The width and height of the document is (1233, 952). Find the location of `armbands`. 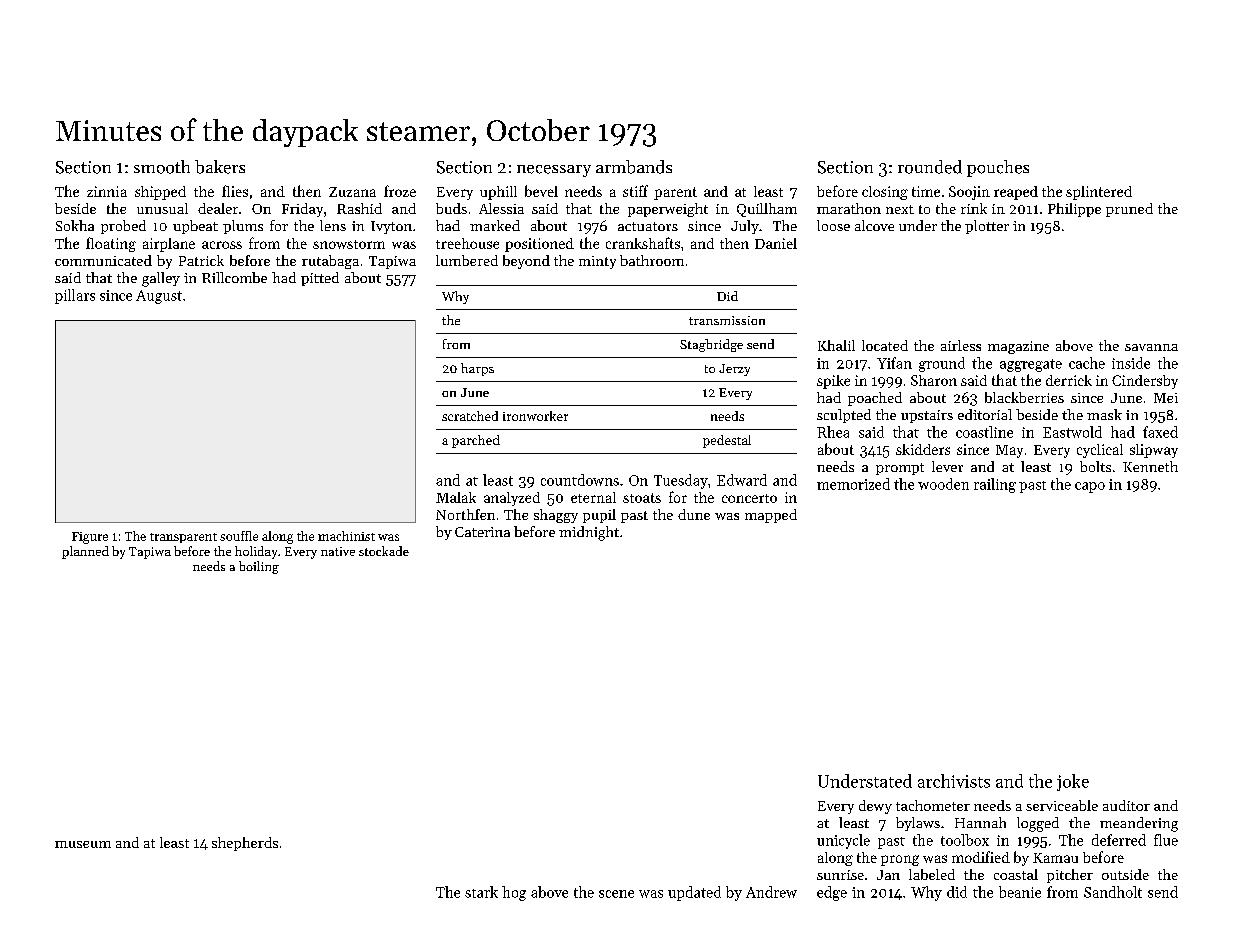

armbands is located at coordinates (634, 167).
